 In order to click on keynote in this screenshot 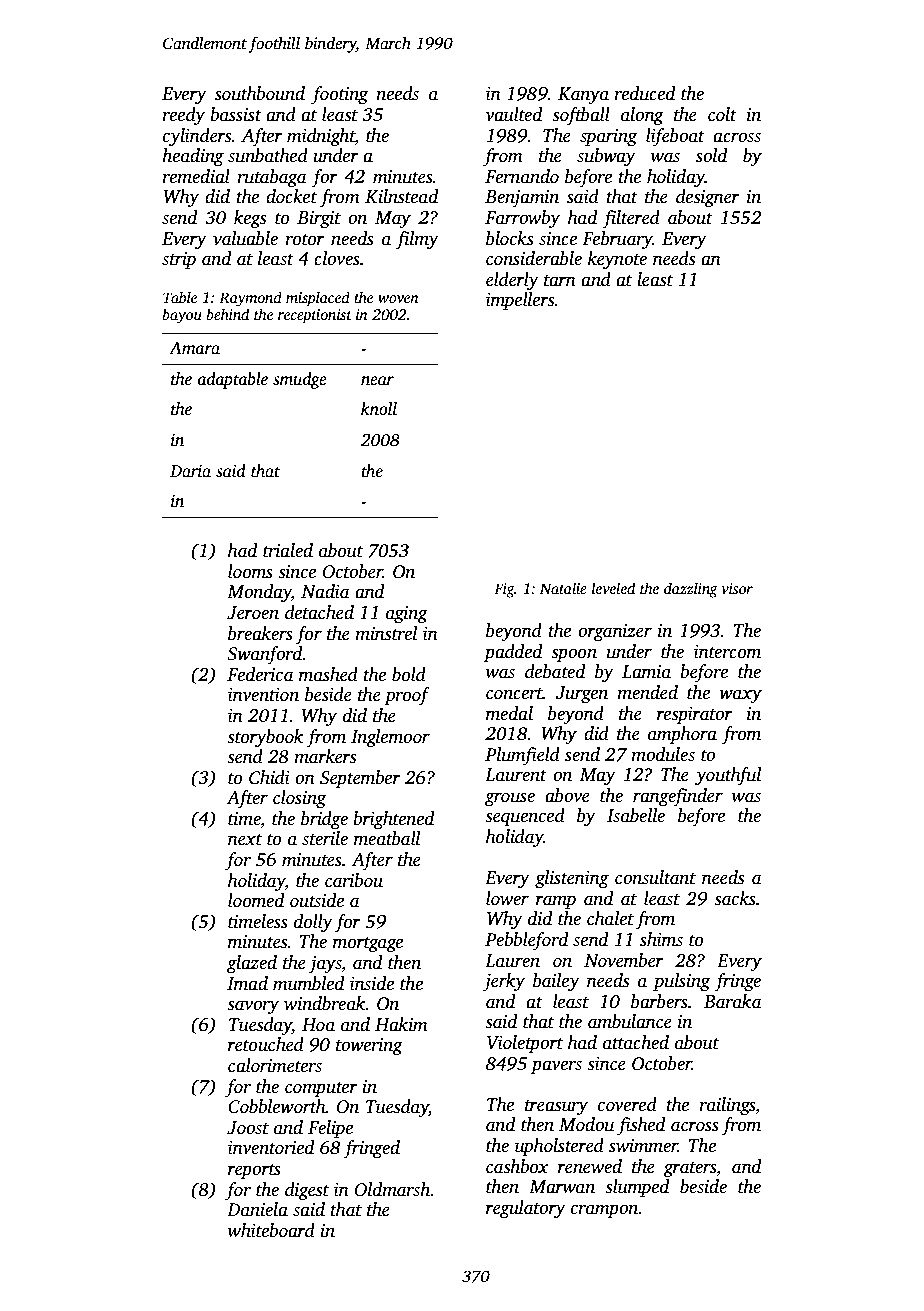, I will do `click(617, 260)`.
